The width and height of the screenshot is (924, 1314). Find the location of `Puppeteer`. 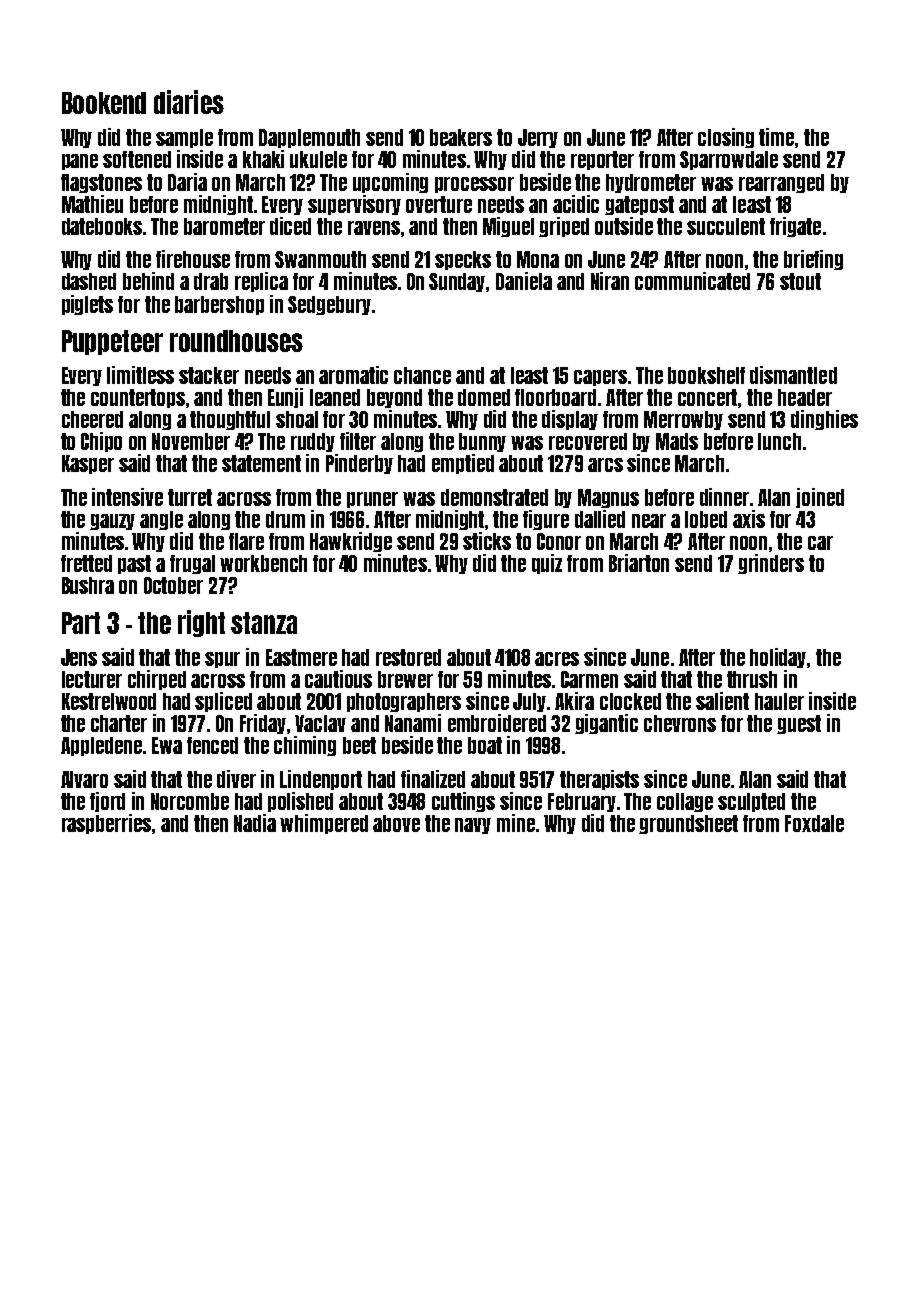

Puppeteer is located at coordinates (112, 342).
